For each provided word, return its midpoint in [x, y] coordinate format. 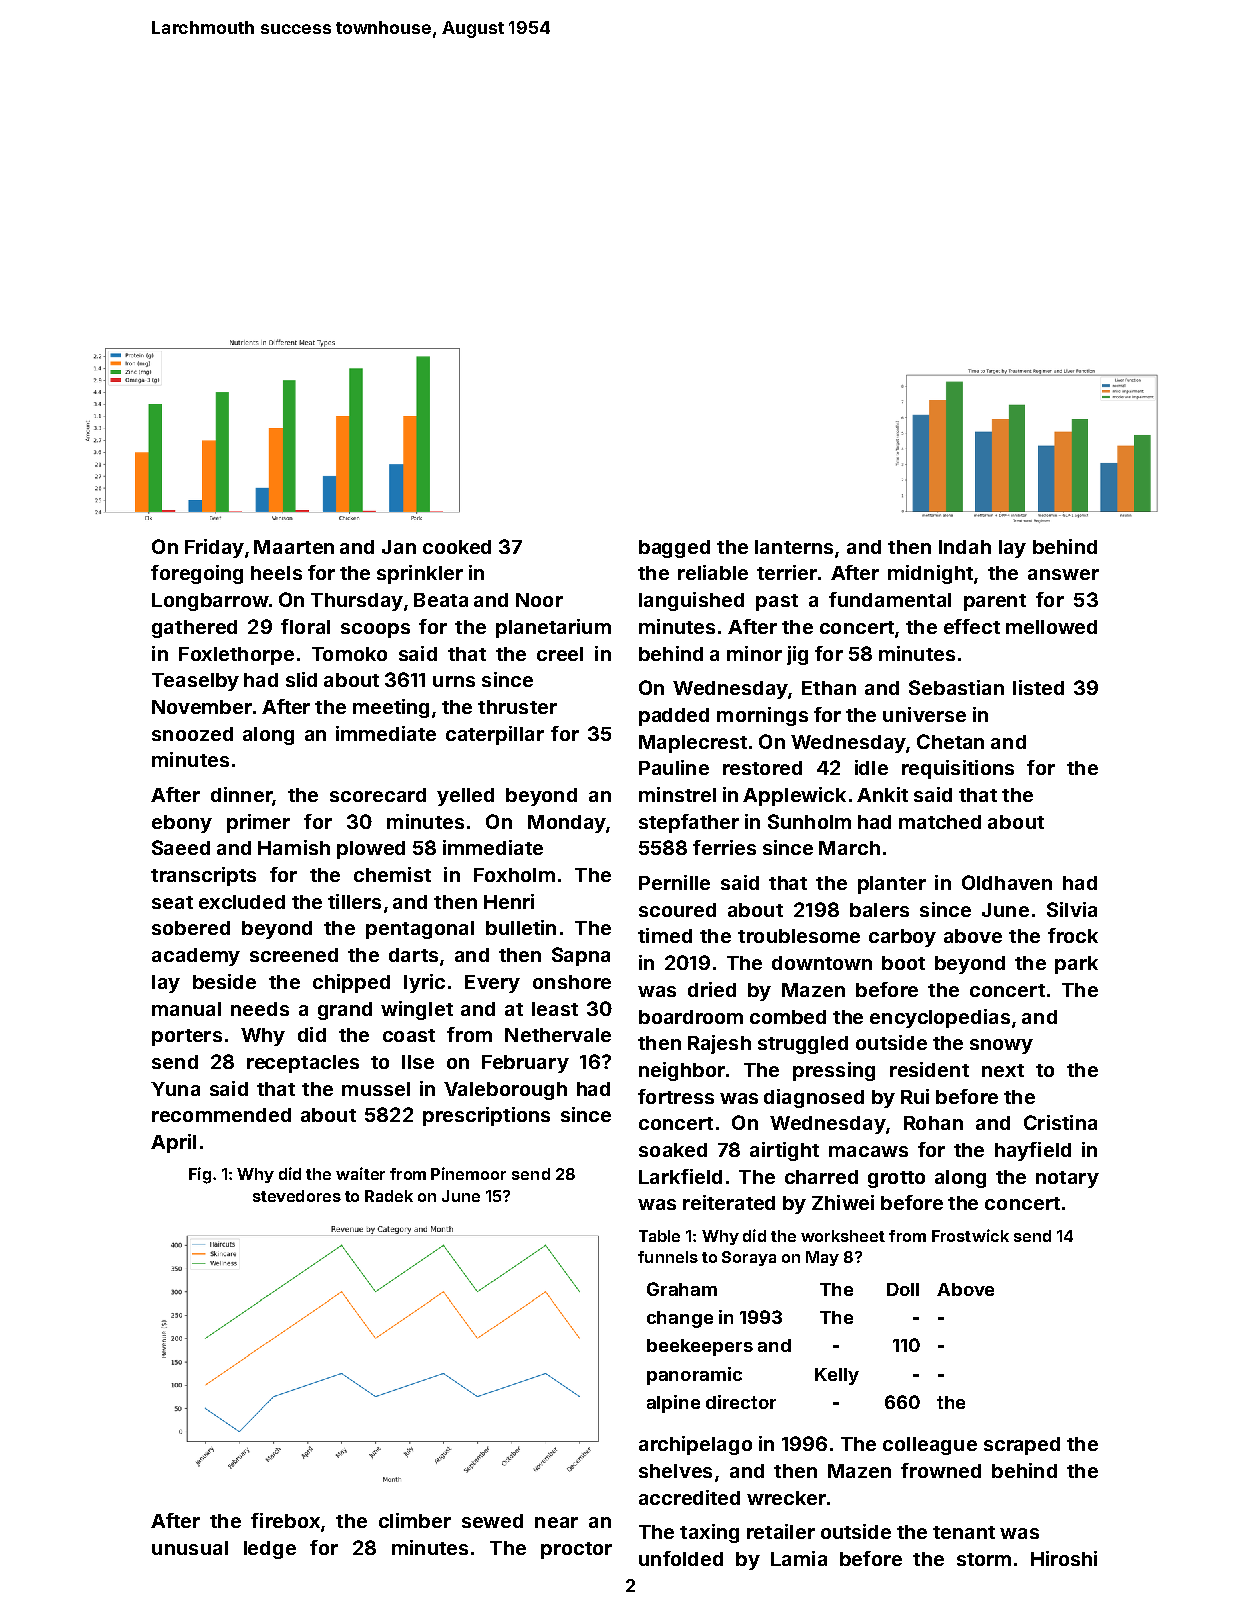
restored [762, 768]
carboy [902, 938]
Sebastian [956, 687]
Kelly [837, 1376]
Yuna [175, 1089]
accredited [689, 1497]
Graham [682, 1289]
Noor [539, 600]
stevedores [297, 1196]
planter [892, 885]
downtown [822, 963]
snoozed [192, 734]
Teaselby [195, 682]
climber [415, 1520]
